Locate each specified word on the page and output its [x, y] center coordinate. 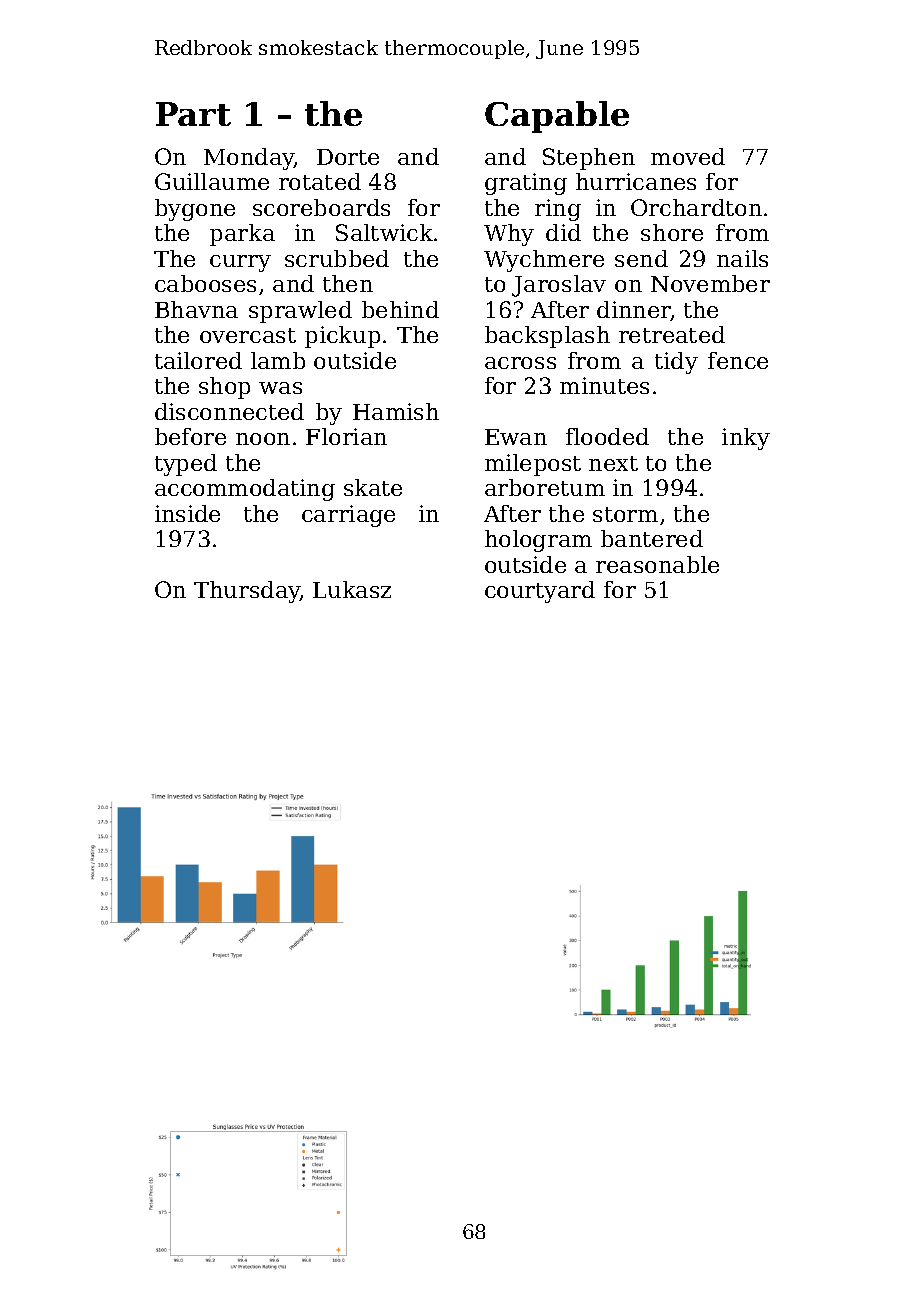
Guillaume [212, 181]
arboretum [545, 487]
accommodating [245, 490]
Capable [557, 117]
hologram [538, 541]
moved [688, 156]
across [520, 363]
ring [558, 210]
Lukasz [352, 589]
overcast [248, 335]
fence [738, 360]
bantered [652, 538]
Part [193, 114]
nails [742, 258]
